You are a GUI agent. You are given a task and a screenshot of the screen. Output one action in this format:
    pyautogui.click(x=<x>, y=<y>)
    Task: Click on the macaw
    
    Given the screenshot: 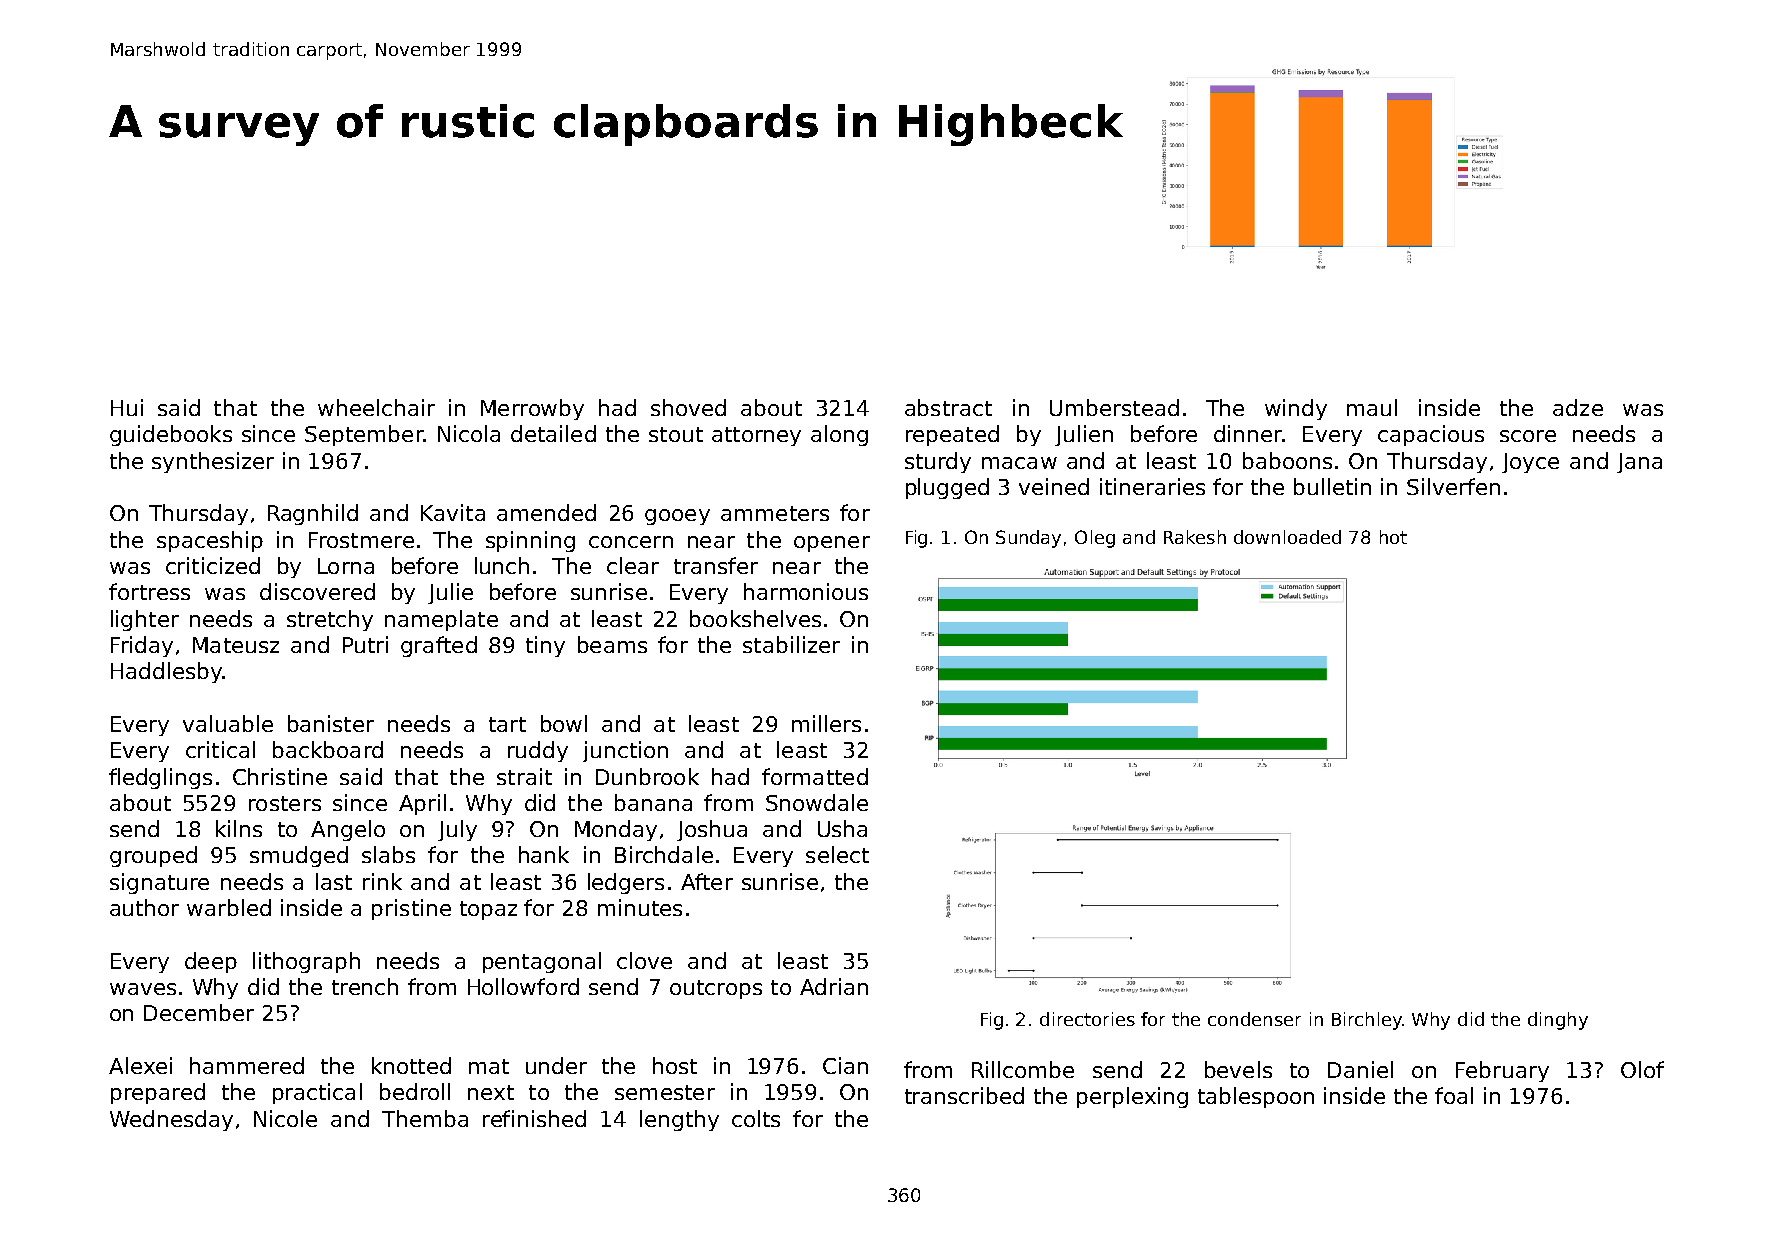 What is the action you would take?
    pyautogui.click(x=1019, y=463)
